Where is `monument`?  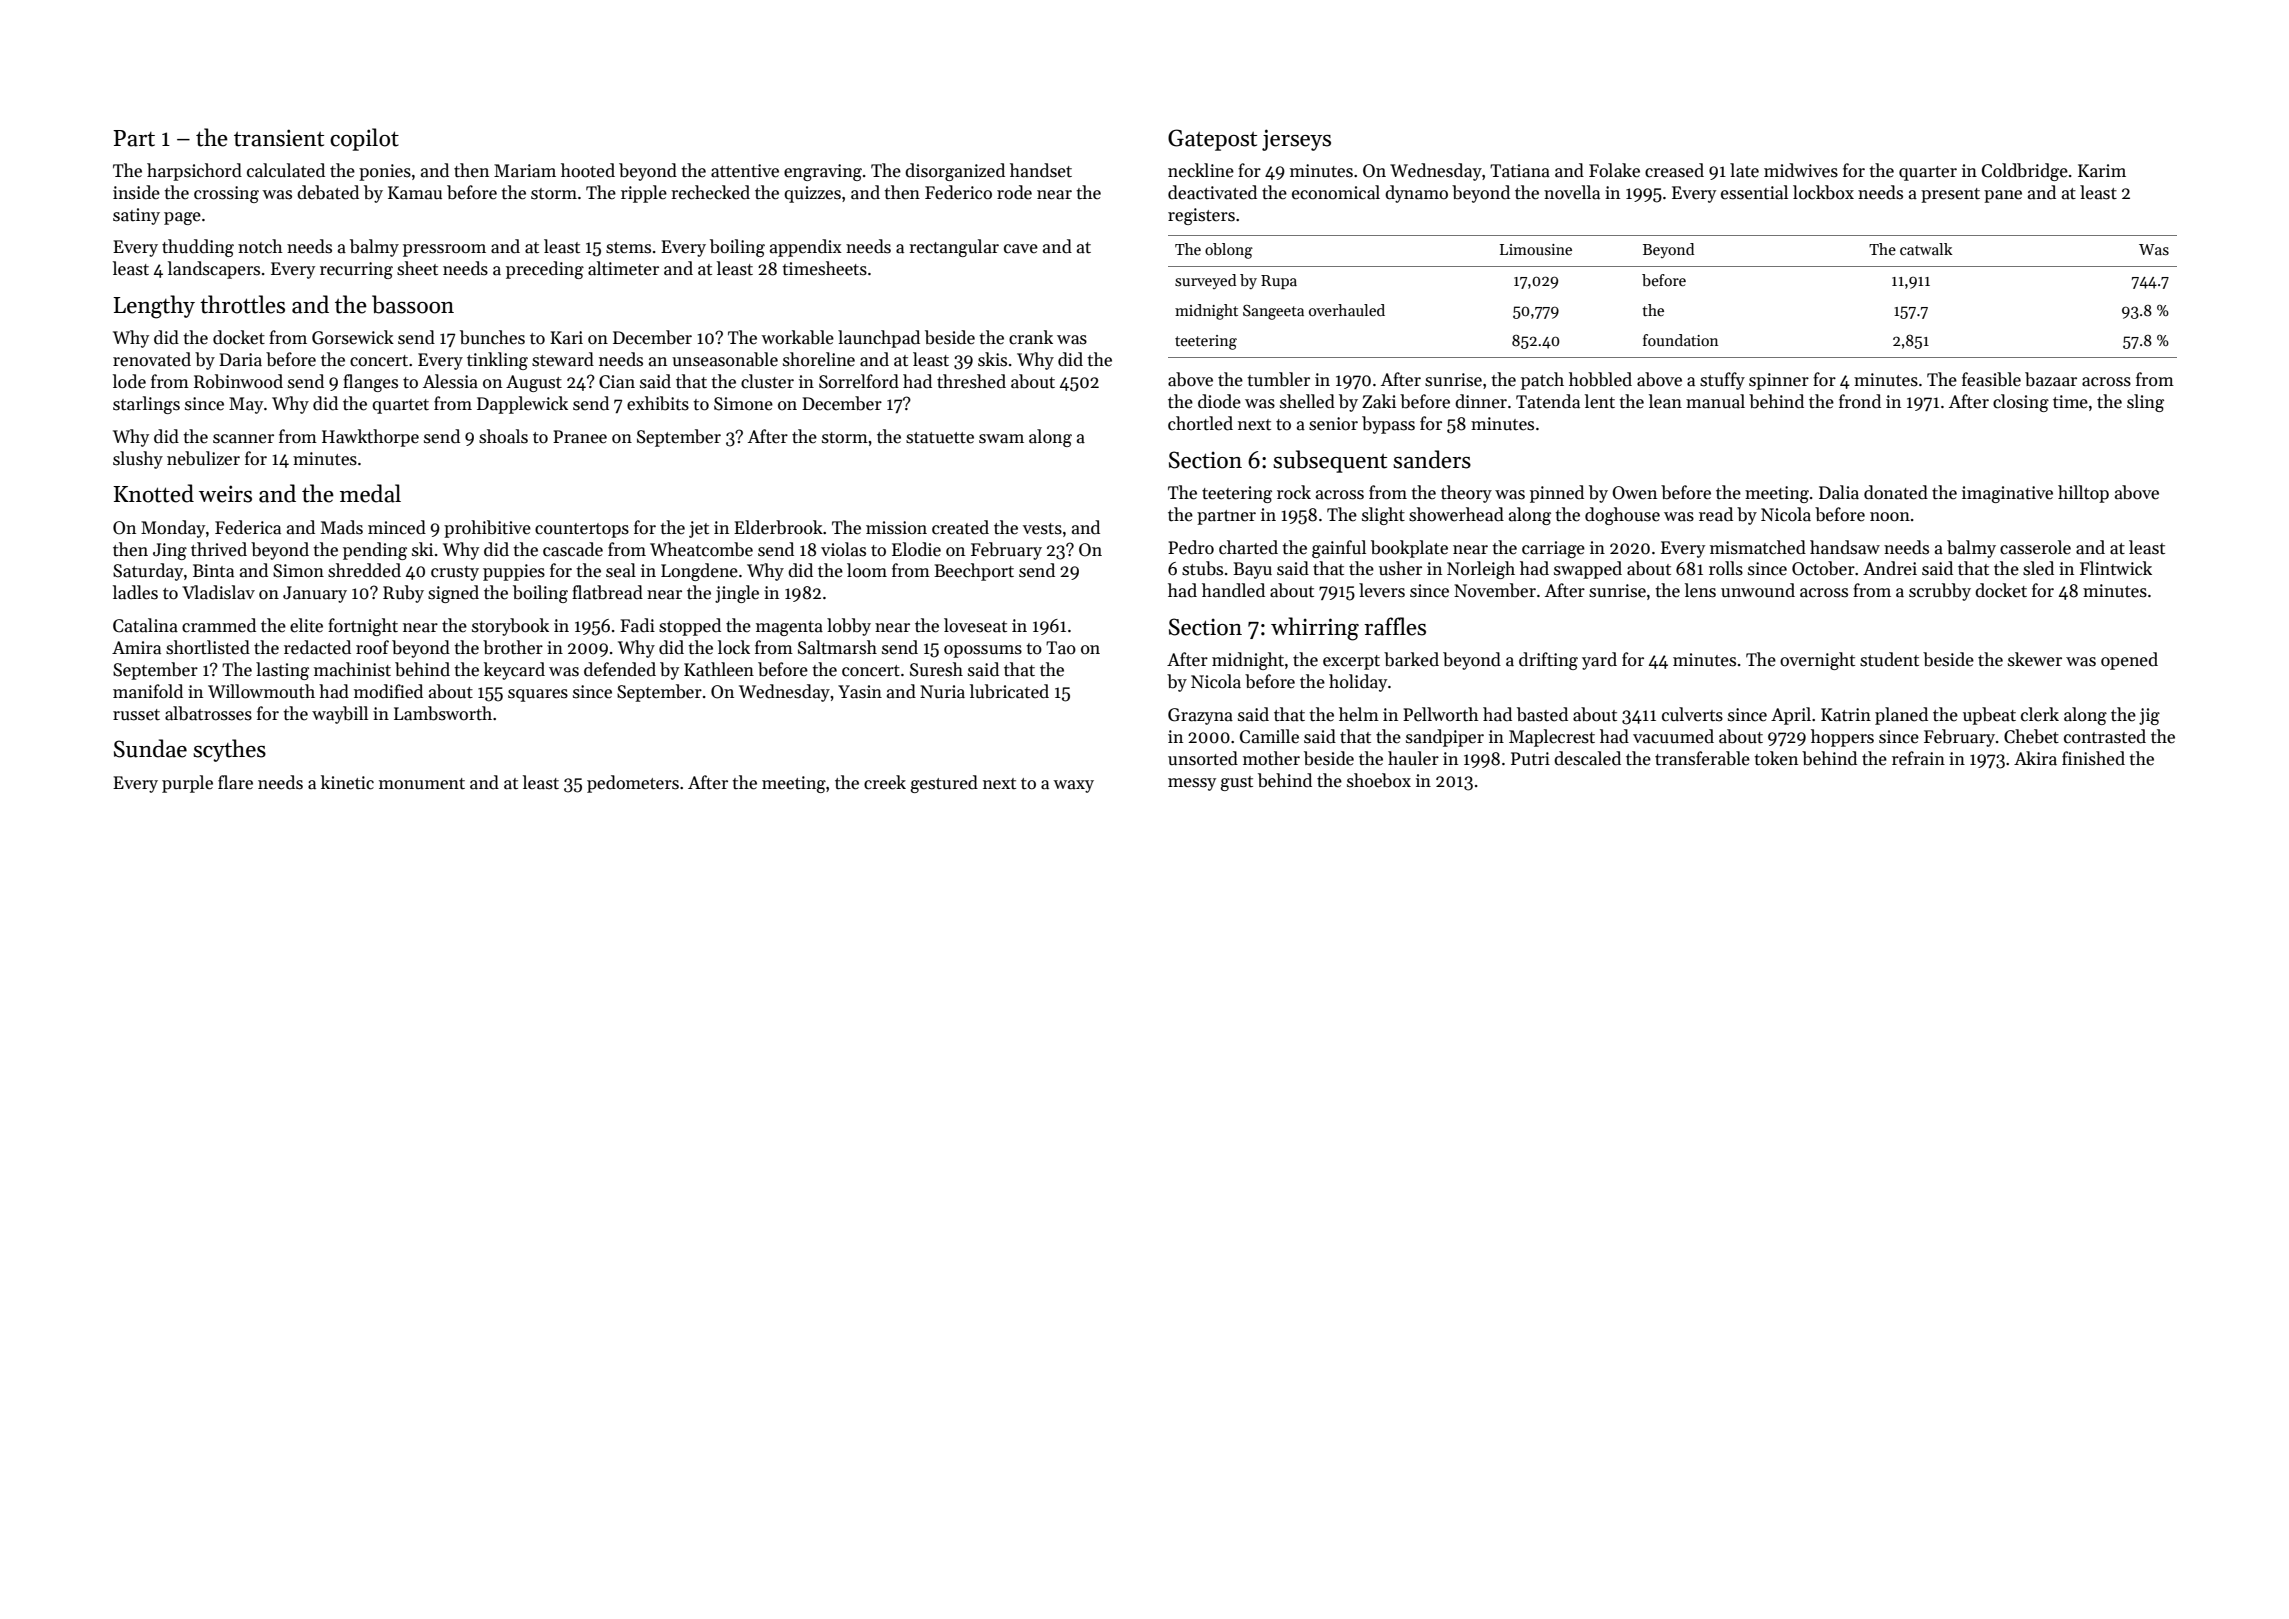 monument is located at coordinates (422, 784).
